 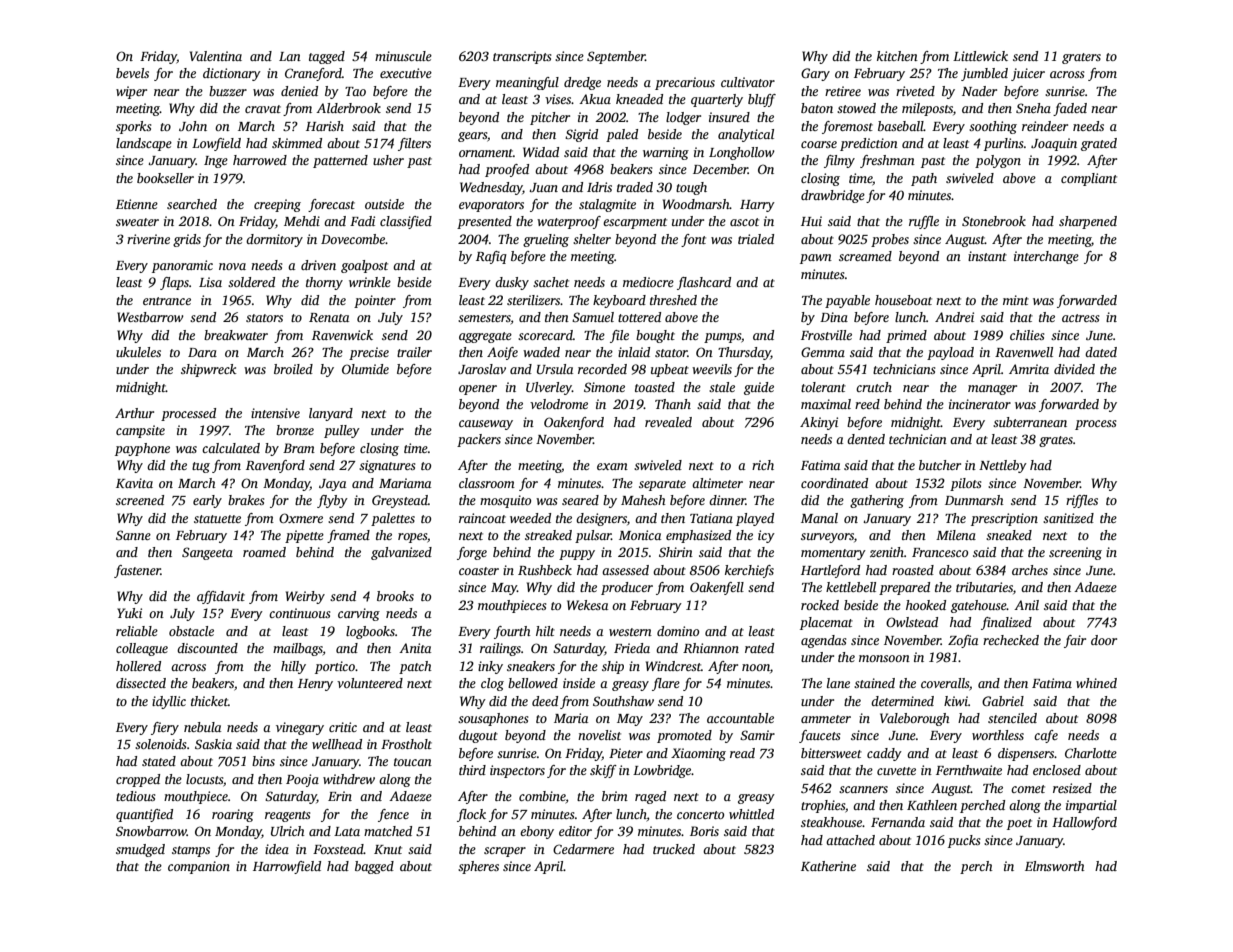 What do you see at coordinates (527, 83) in the screenshot?
I see `meaningful` at bounding box center [527, 83].
